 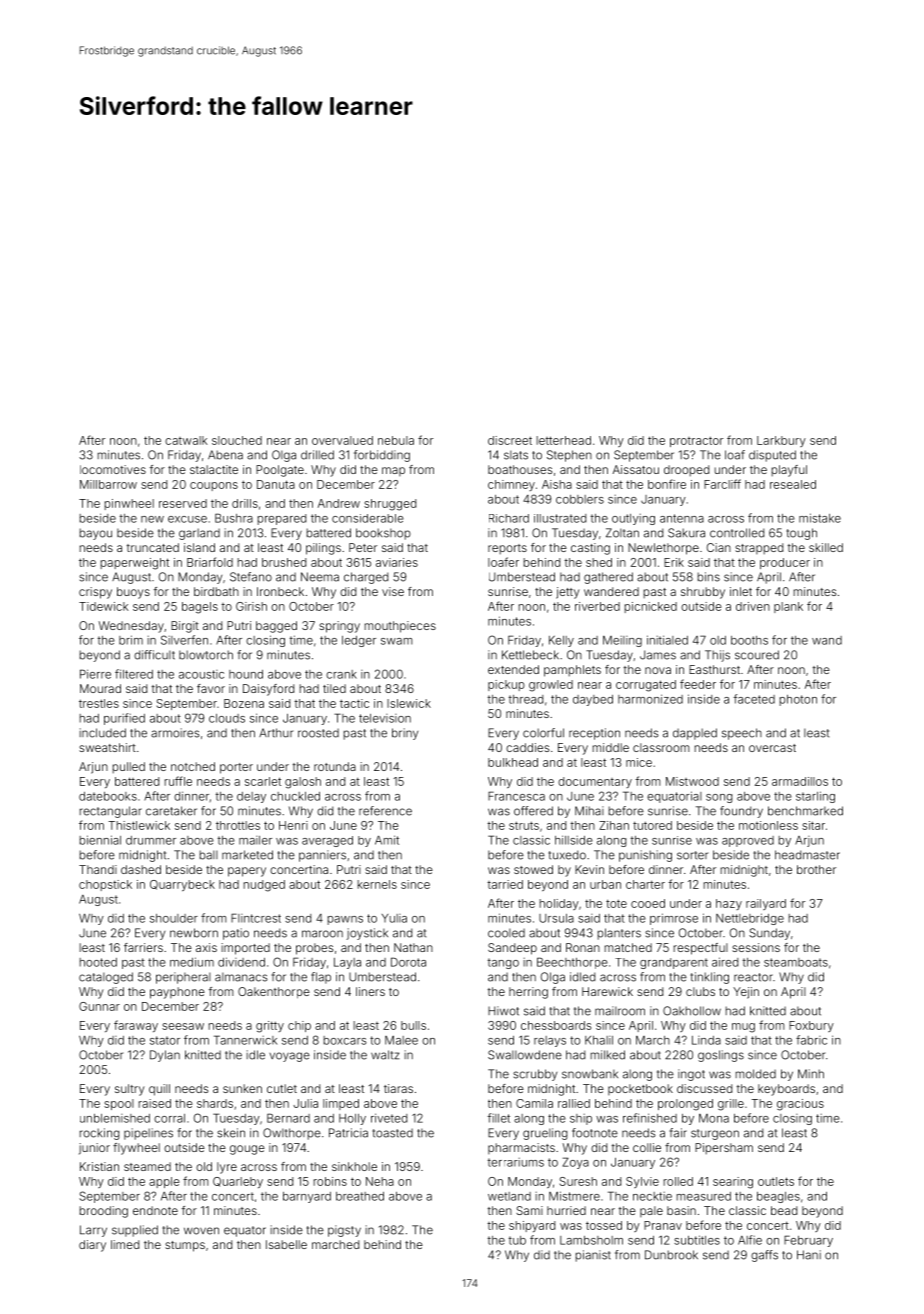 I want to click on flywheel, so click(x=136, y=1149).
